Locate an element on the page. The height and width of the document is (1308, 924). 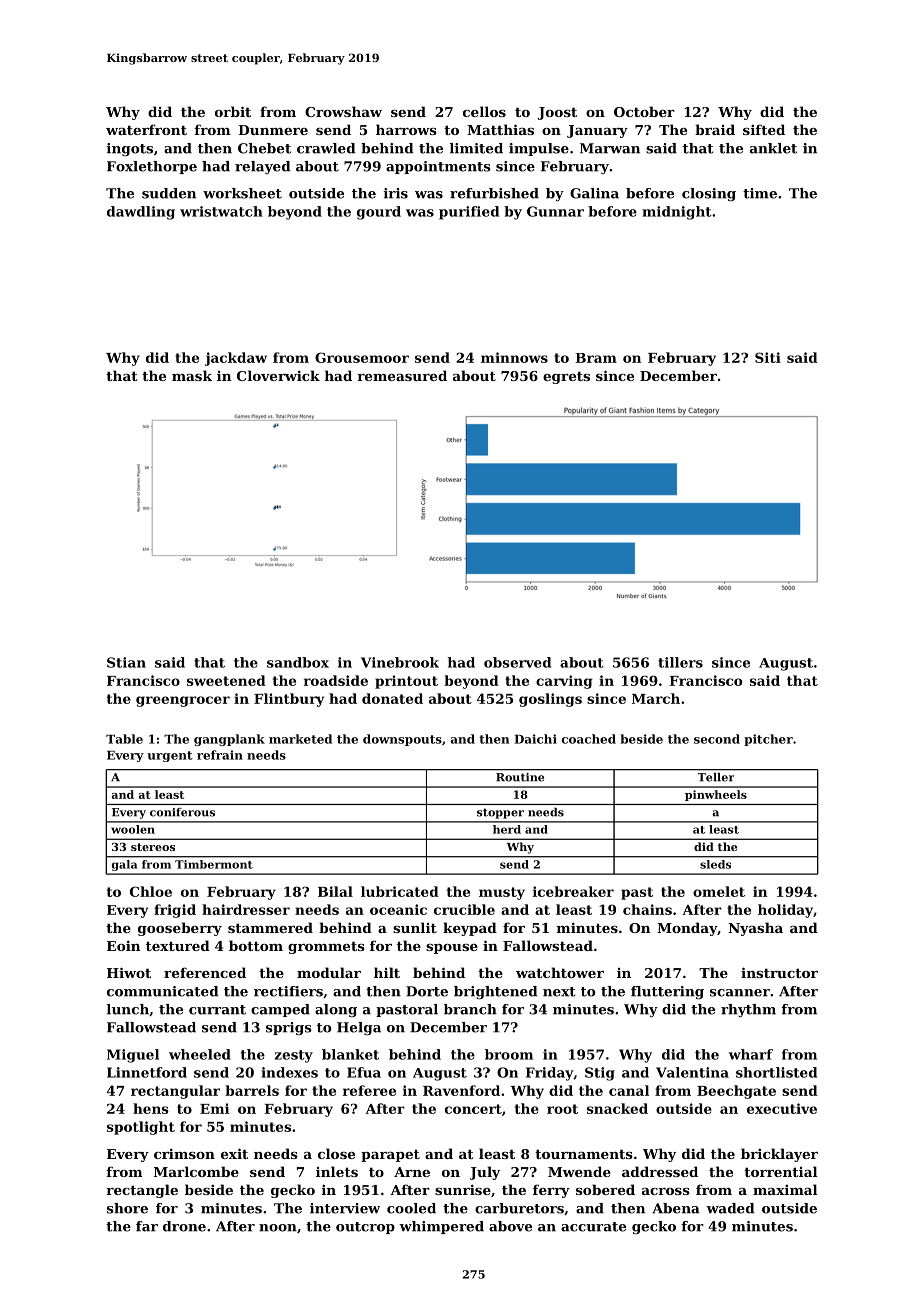
jackdaw is located at coordinates (236, 359).
